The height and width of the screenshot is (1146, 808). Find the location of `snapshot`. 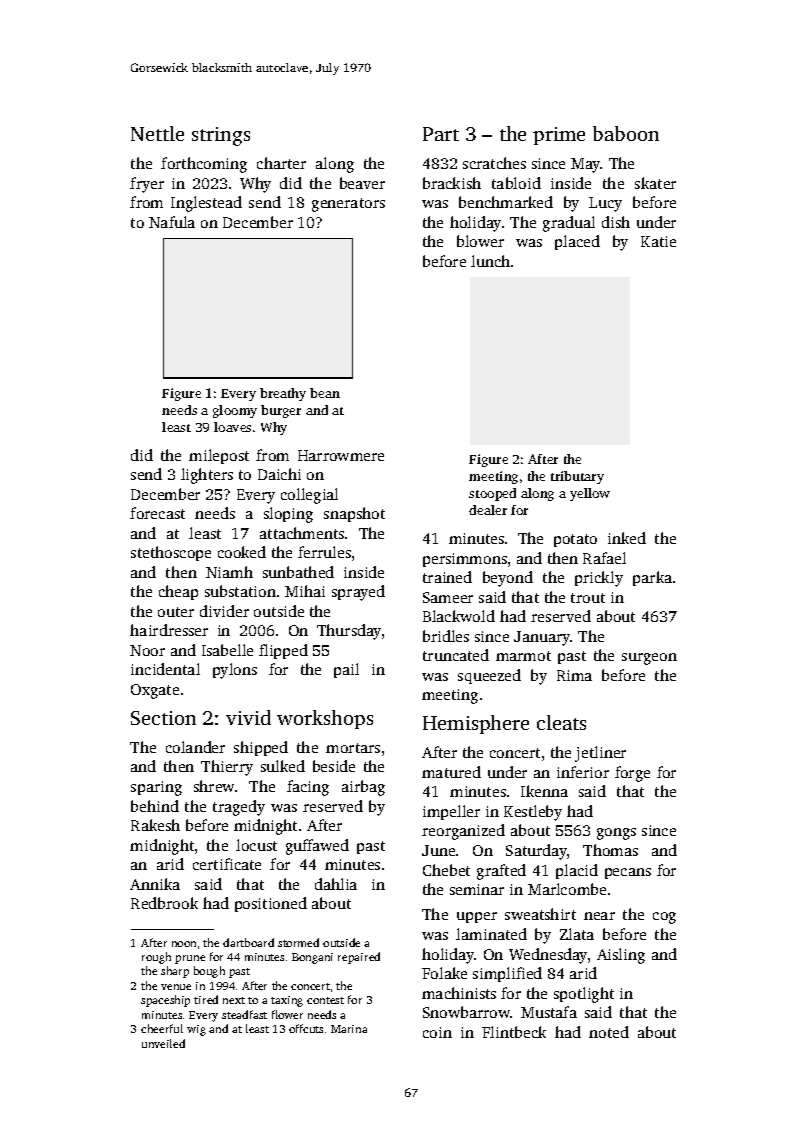

snapshot is located at coordinates (354, 514).
